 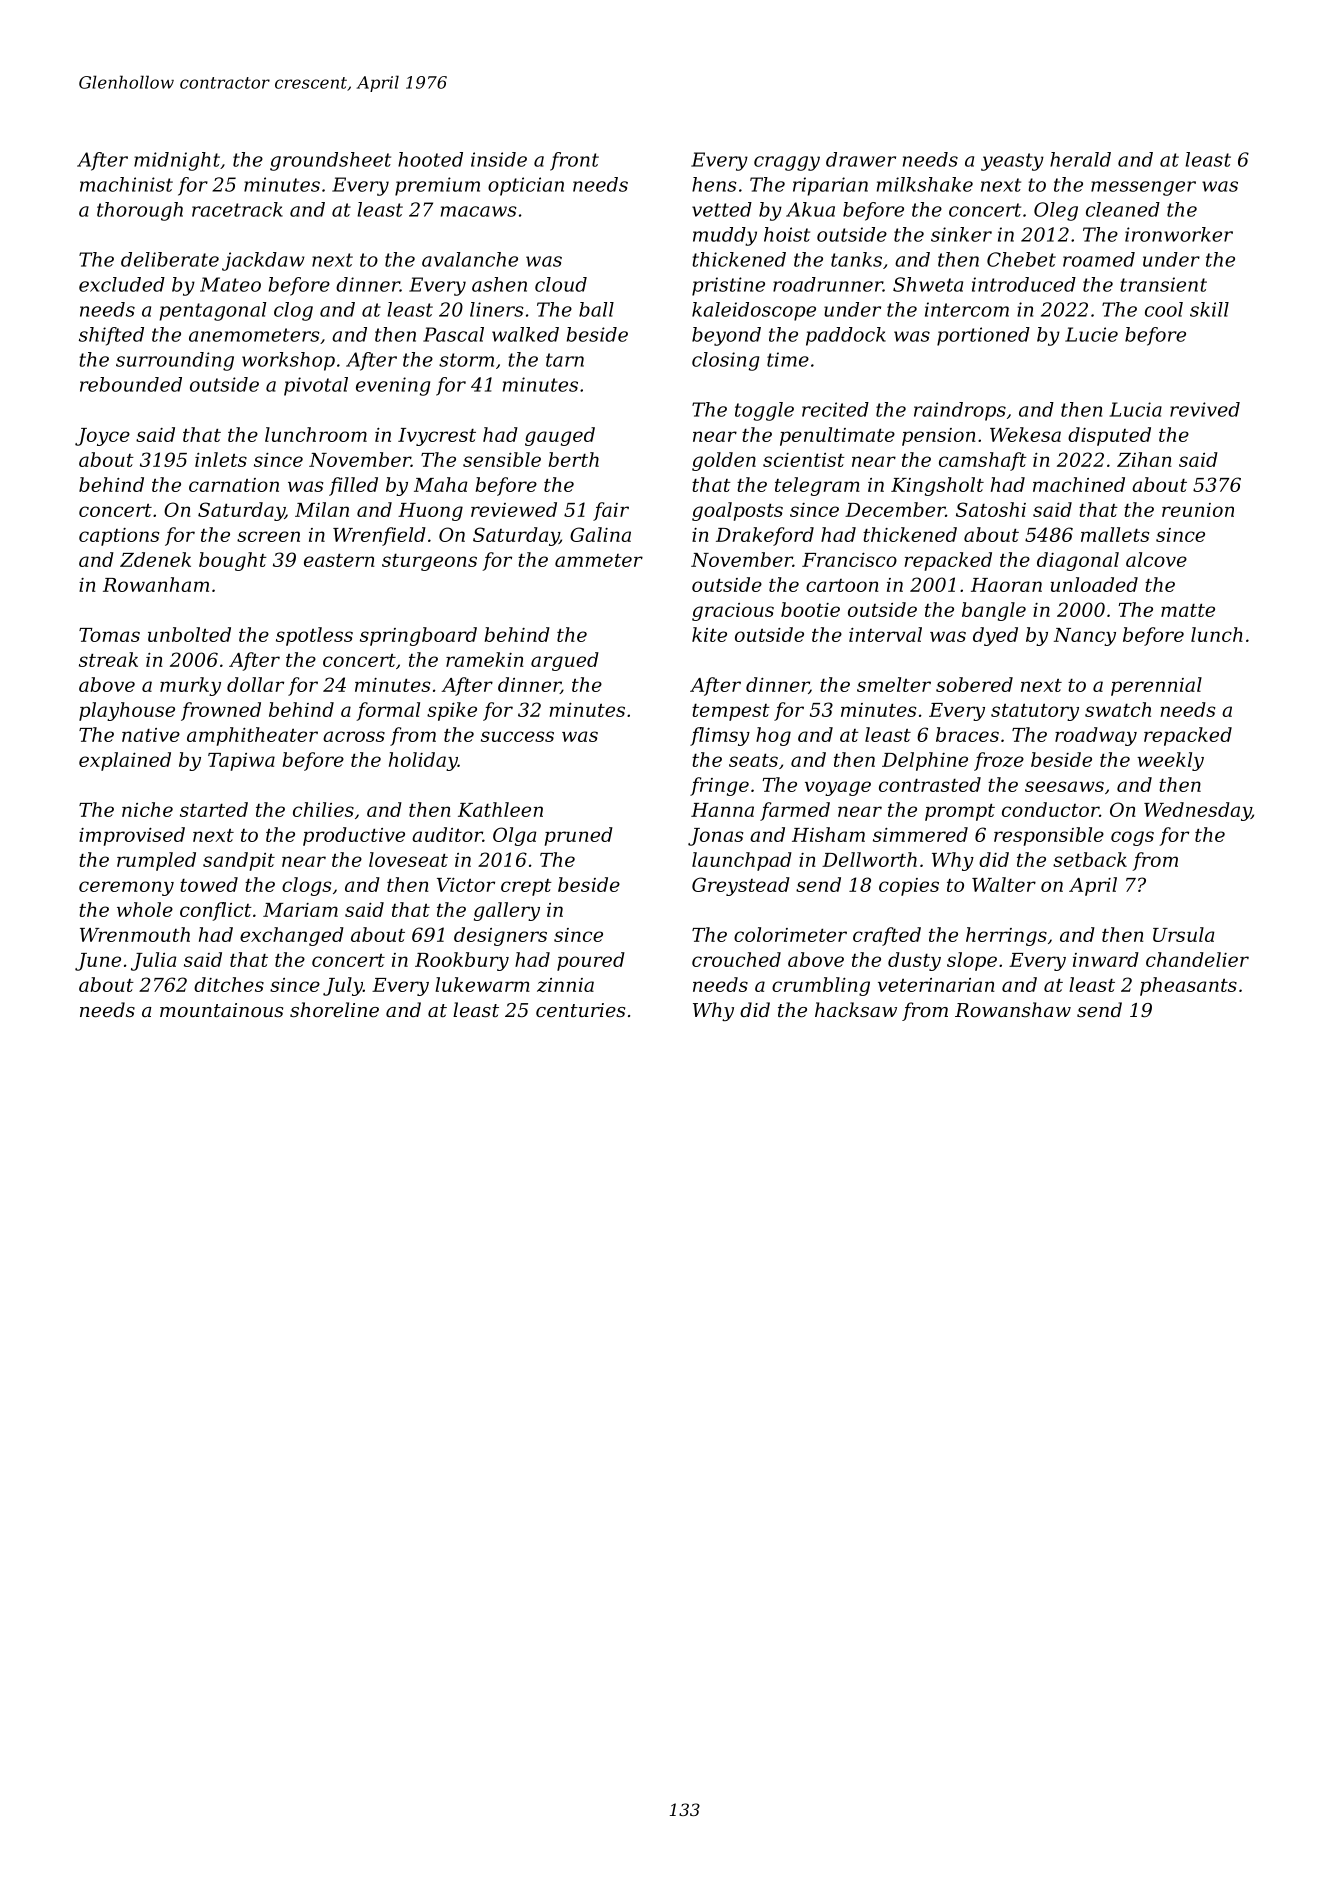 I want to click on groundsheet, so click(x=330, y=161).
